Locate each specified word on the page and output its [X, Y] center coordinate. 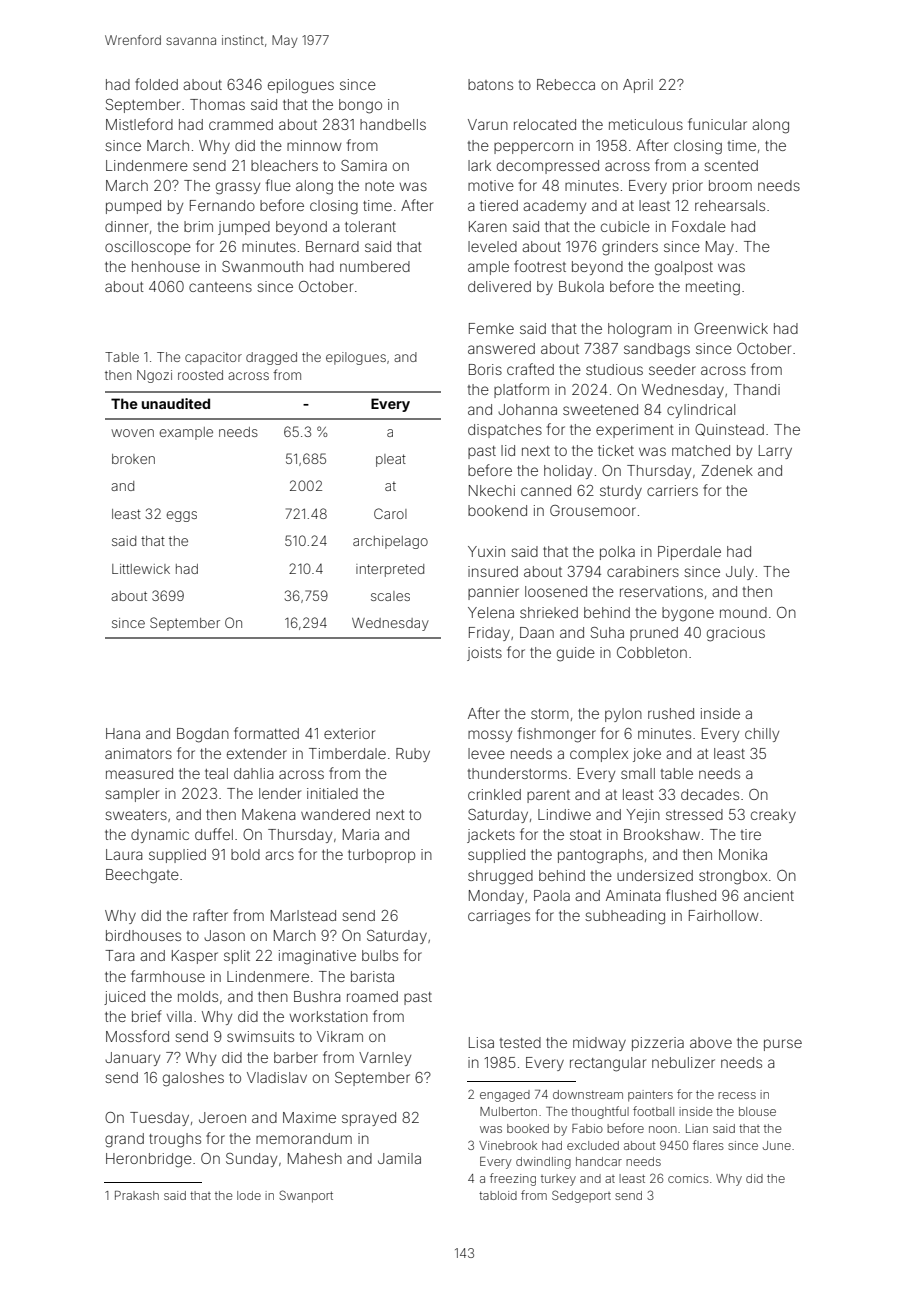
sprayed [369, 1119]
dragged [271, 358]
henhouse [166, 266]
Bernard [332, 246]
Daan [537, 632]
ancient [769, 895]
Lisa [481, 1042]
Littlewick [141, 569]
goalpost [684, 268]
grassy [238, 188]
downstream [588, 1094]
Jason [224, 935]
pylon [623, 715]
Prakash [137, 1195]
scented [731, 165]
